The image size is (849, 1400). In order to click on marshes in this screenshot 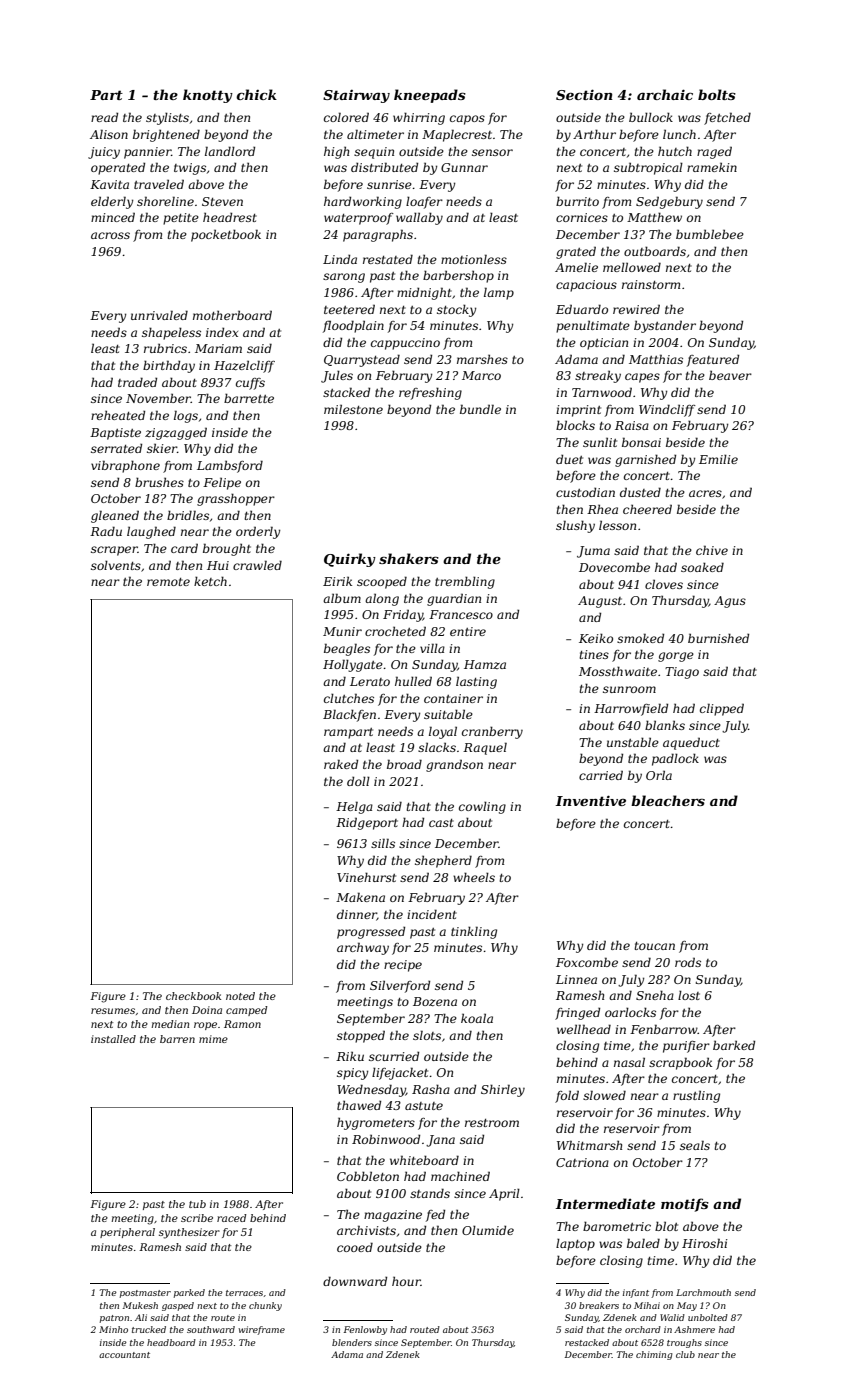, I will do `click(482, 359)`.
